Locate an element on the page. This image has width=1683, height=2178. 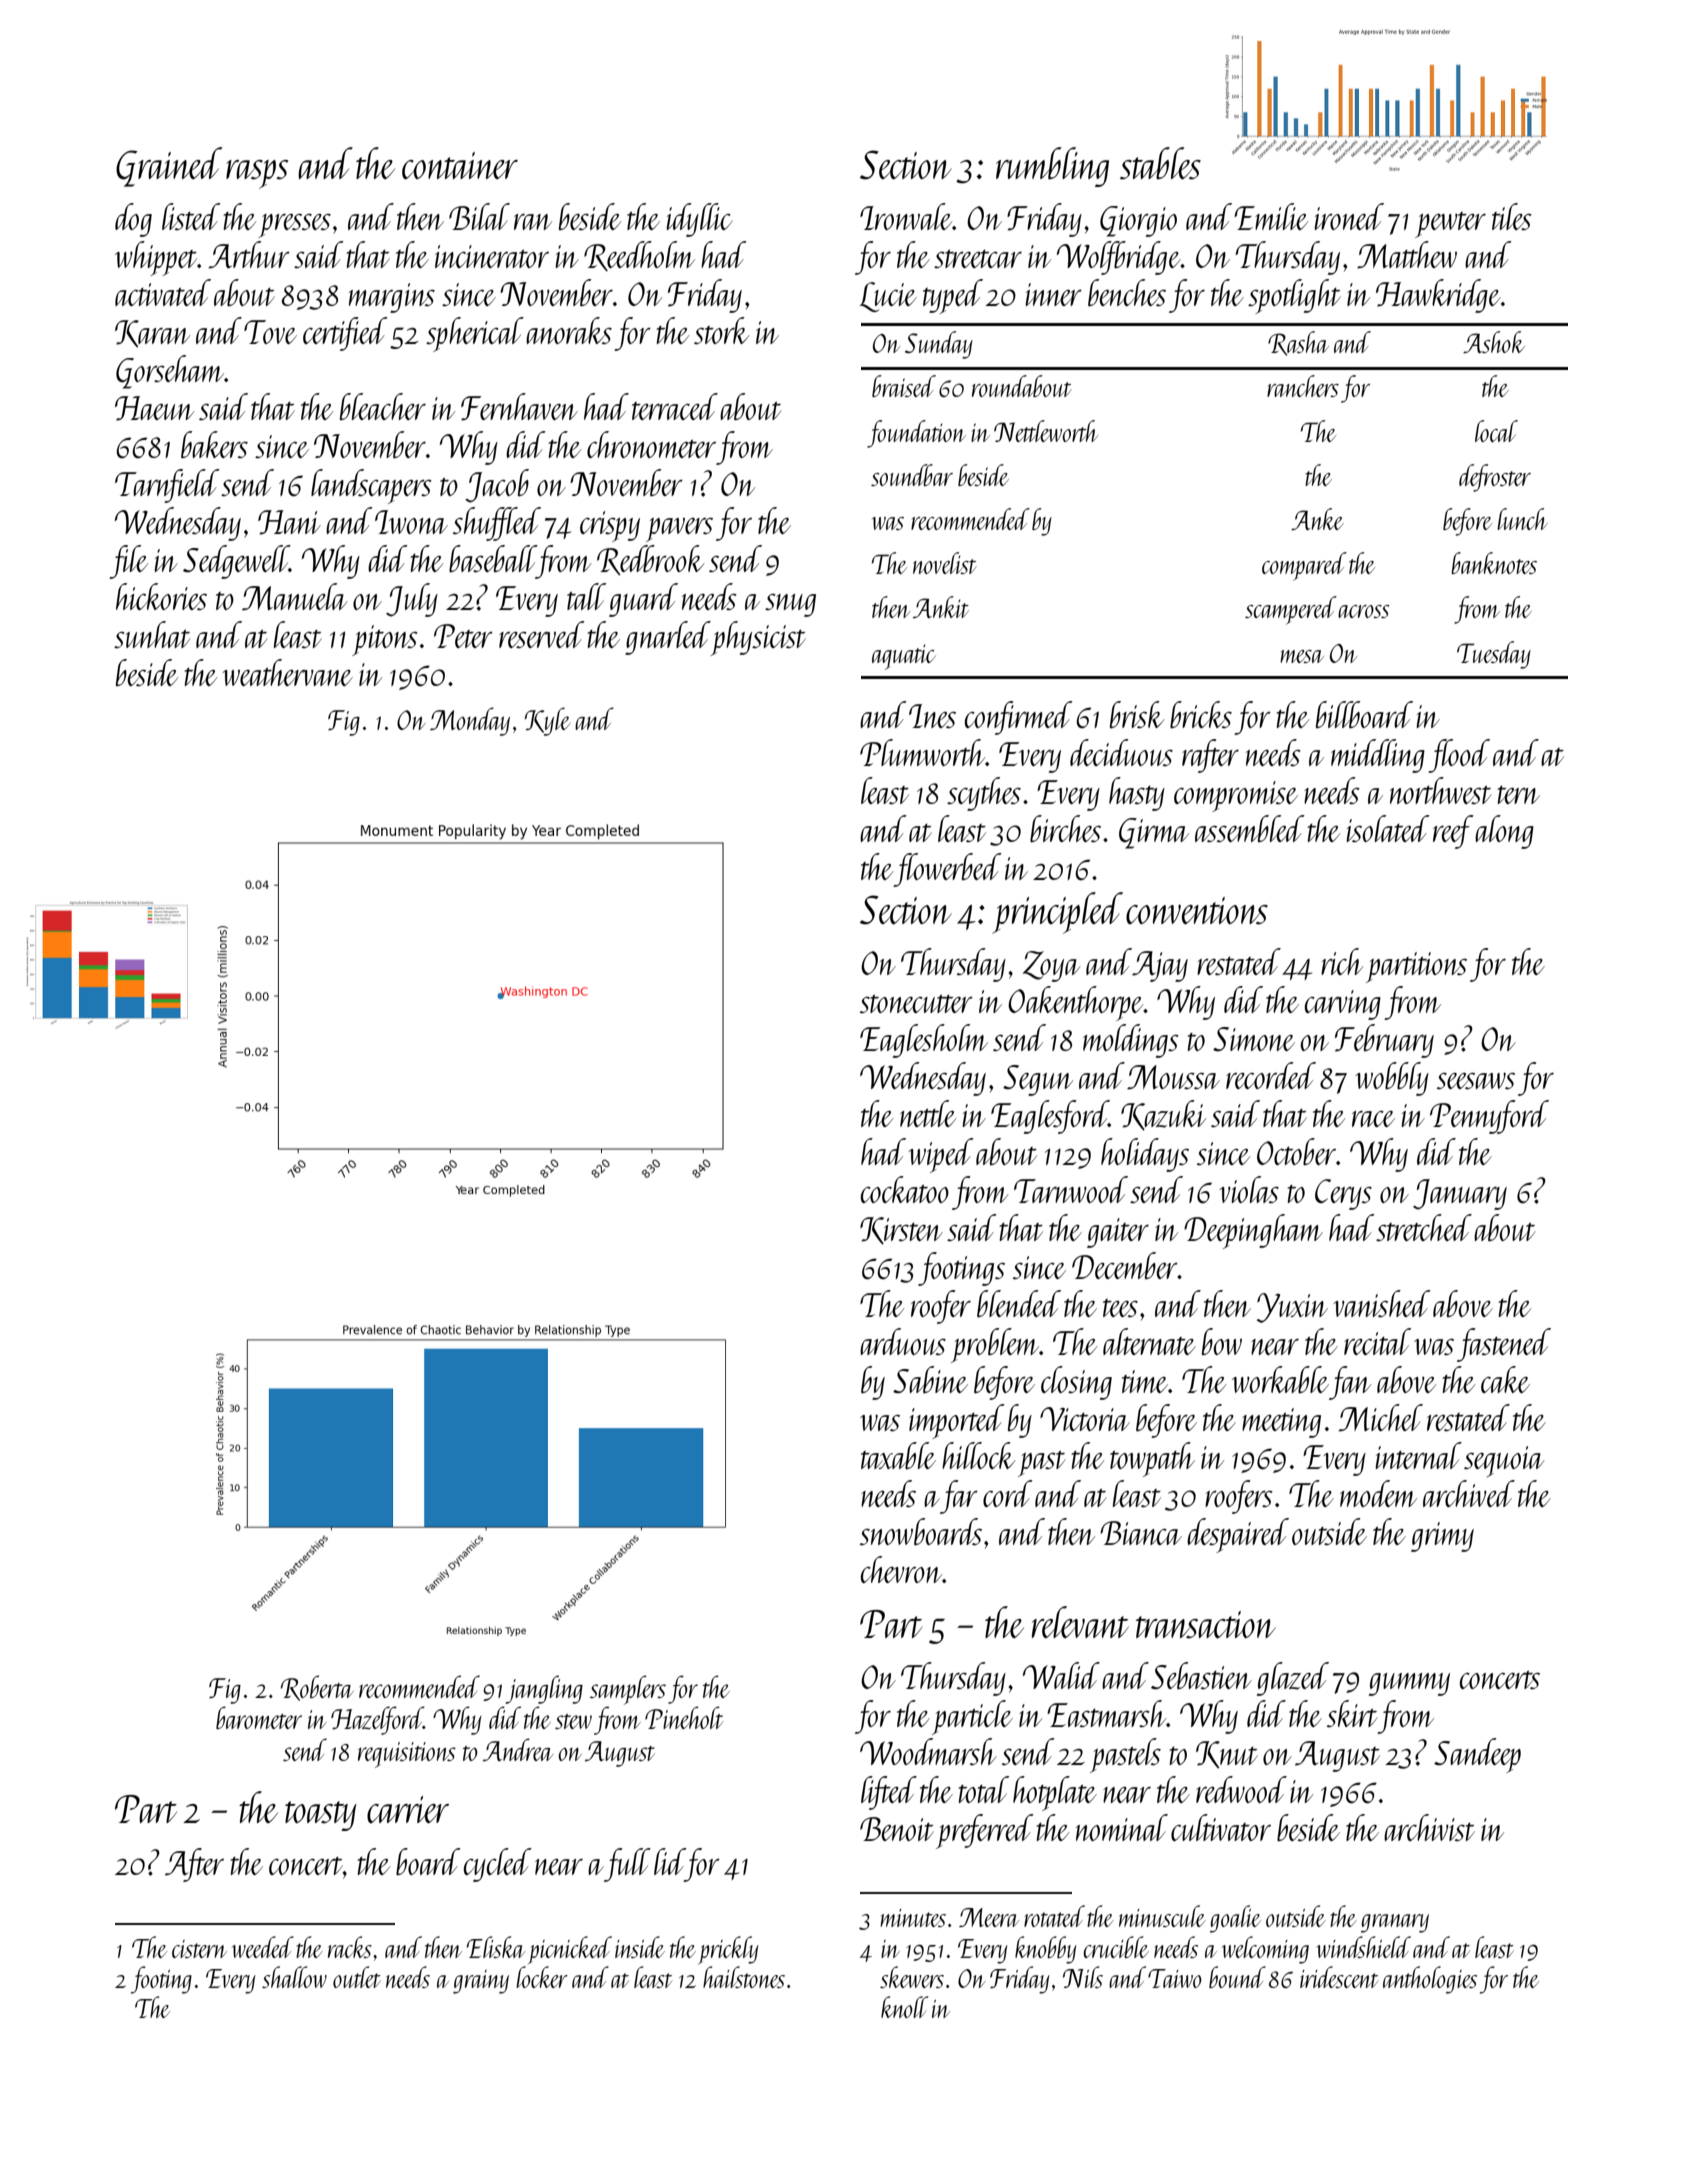
flowerbed is located at coordinates (948, 870).
